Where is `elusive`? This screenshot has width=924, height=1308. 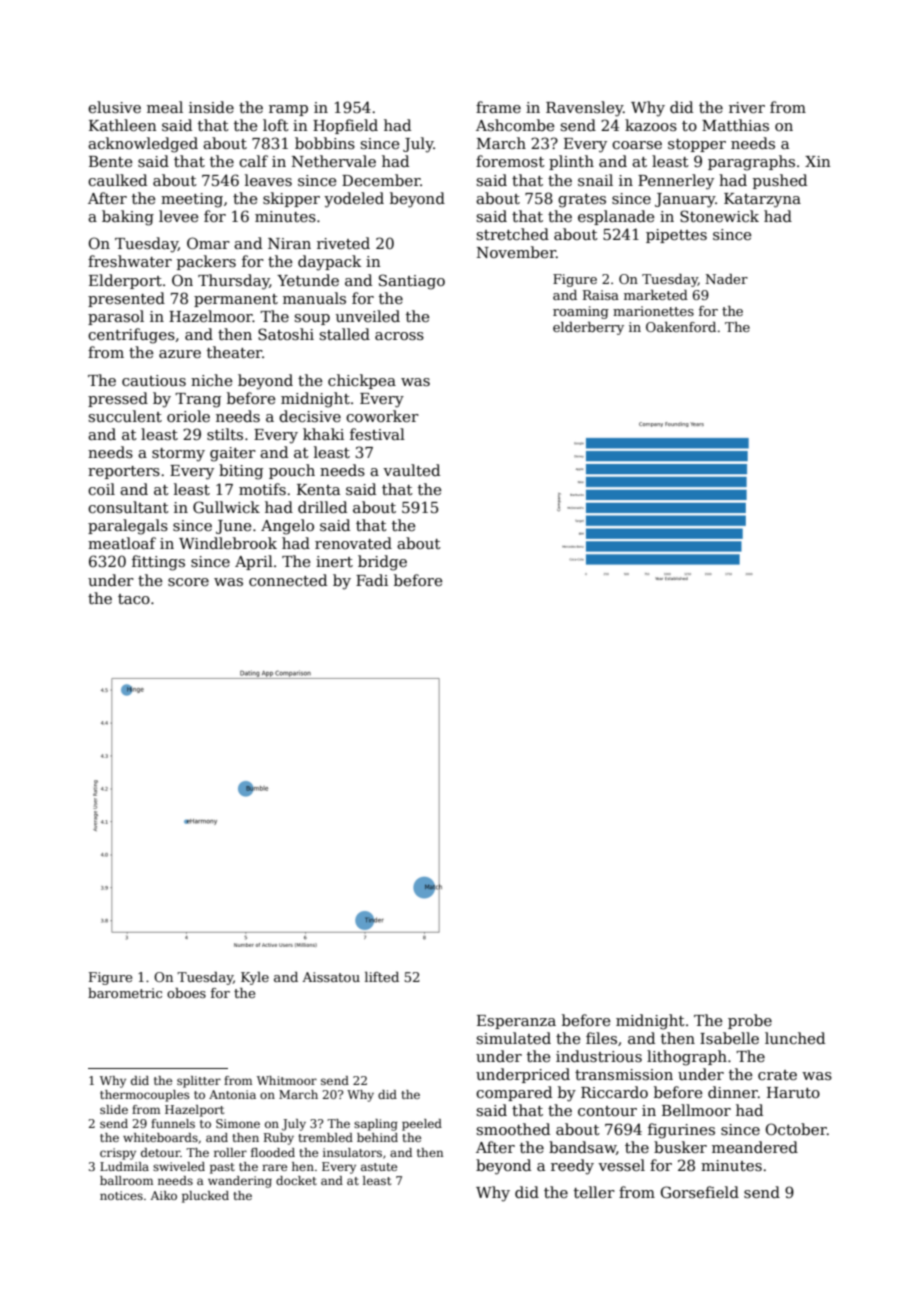
elusive is located at coordinates (114, 107).
